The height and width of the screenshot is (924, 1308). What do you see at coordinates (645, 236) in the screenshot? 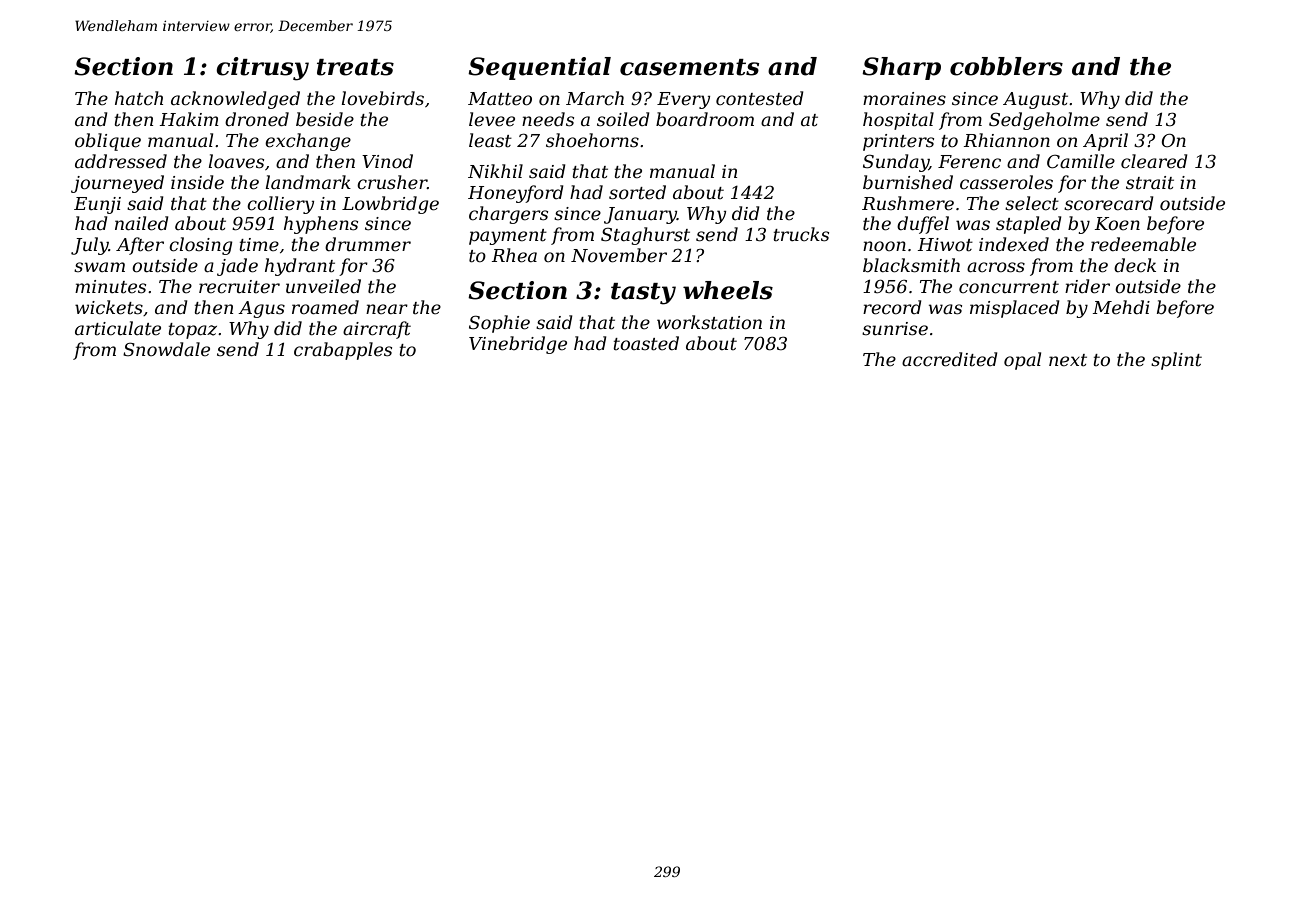
I see `Staghurst` at bounding box center [645, 236].
